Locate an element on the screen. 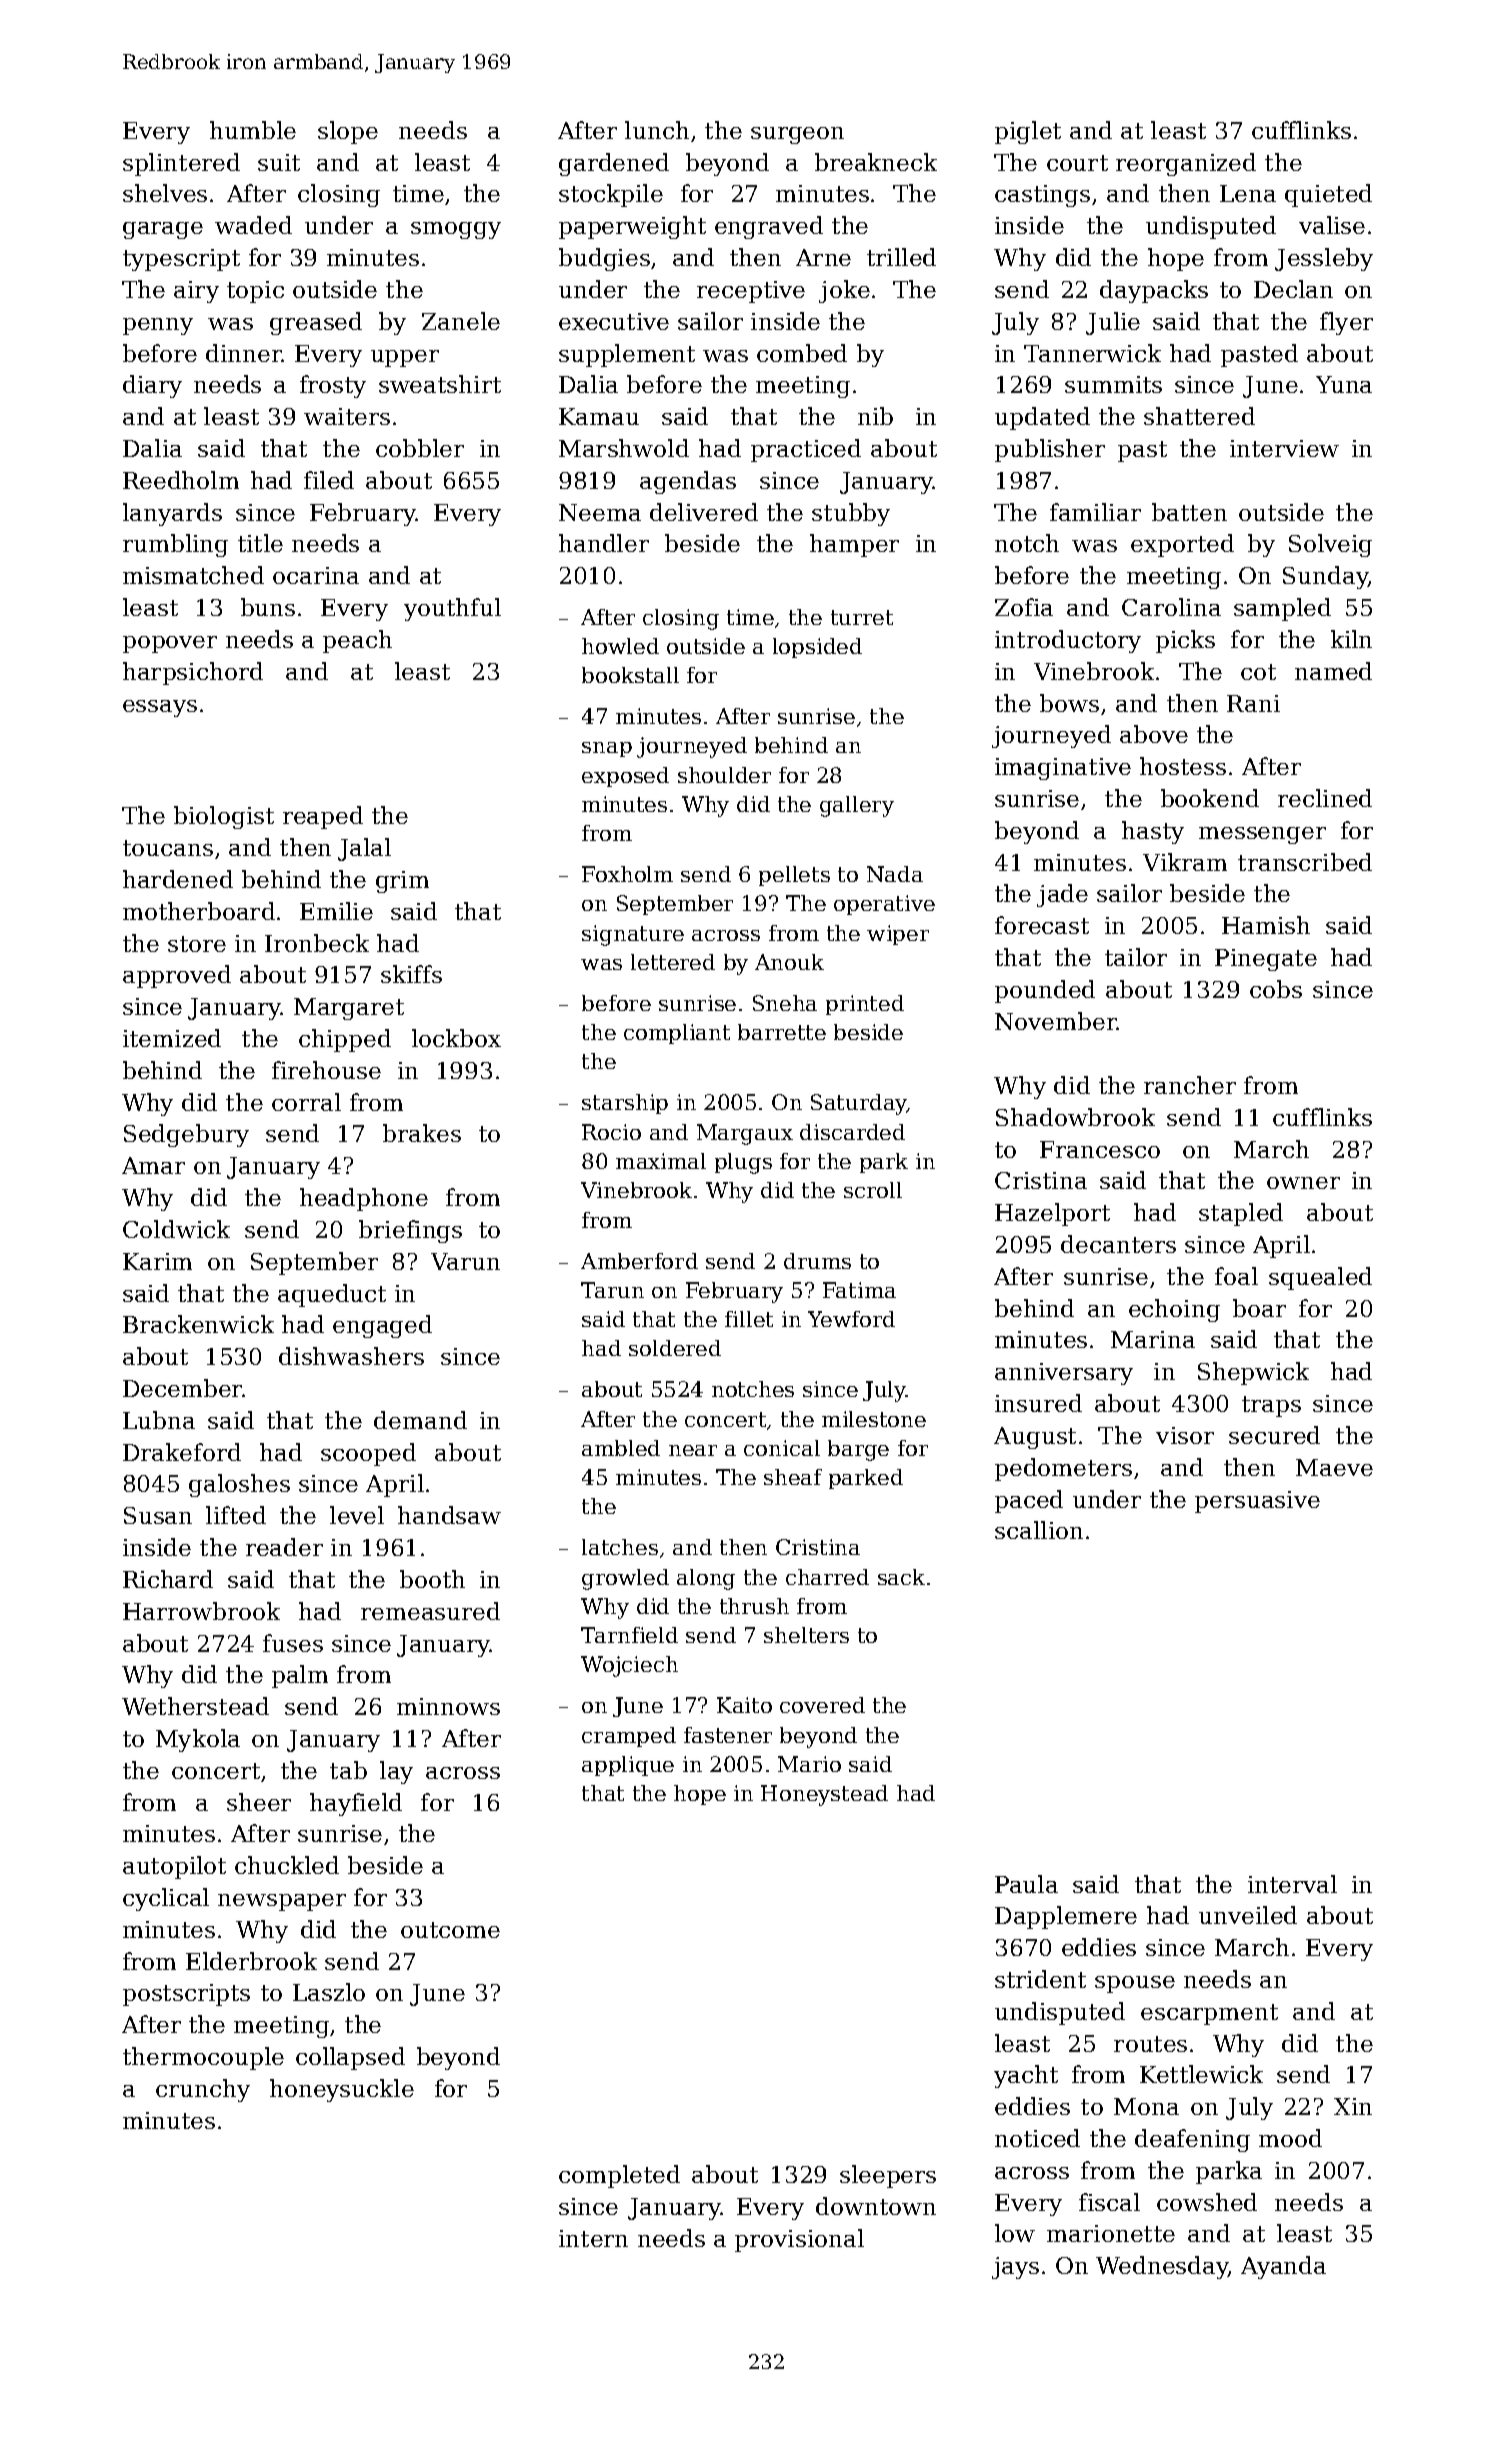 Image resolution: width=1496 pixels, height=2464 pixels. lockbox is located at coordinates (456, 1038).
